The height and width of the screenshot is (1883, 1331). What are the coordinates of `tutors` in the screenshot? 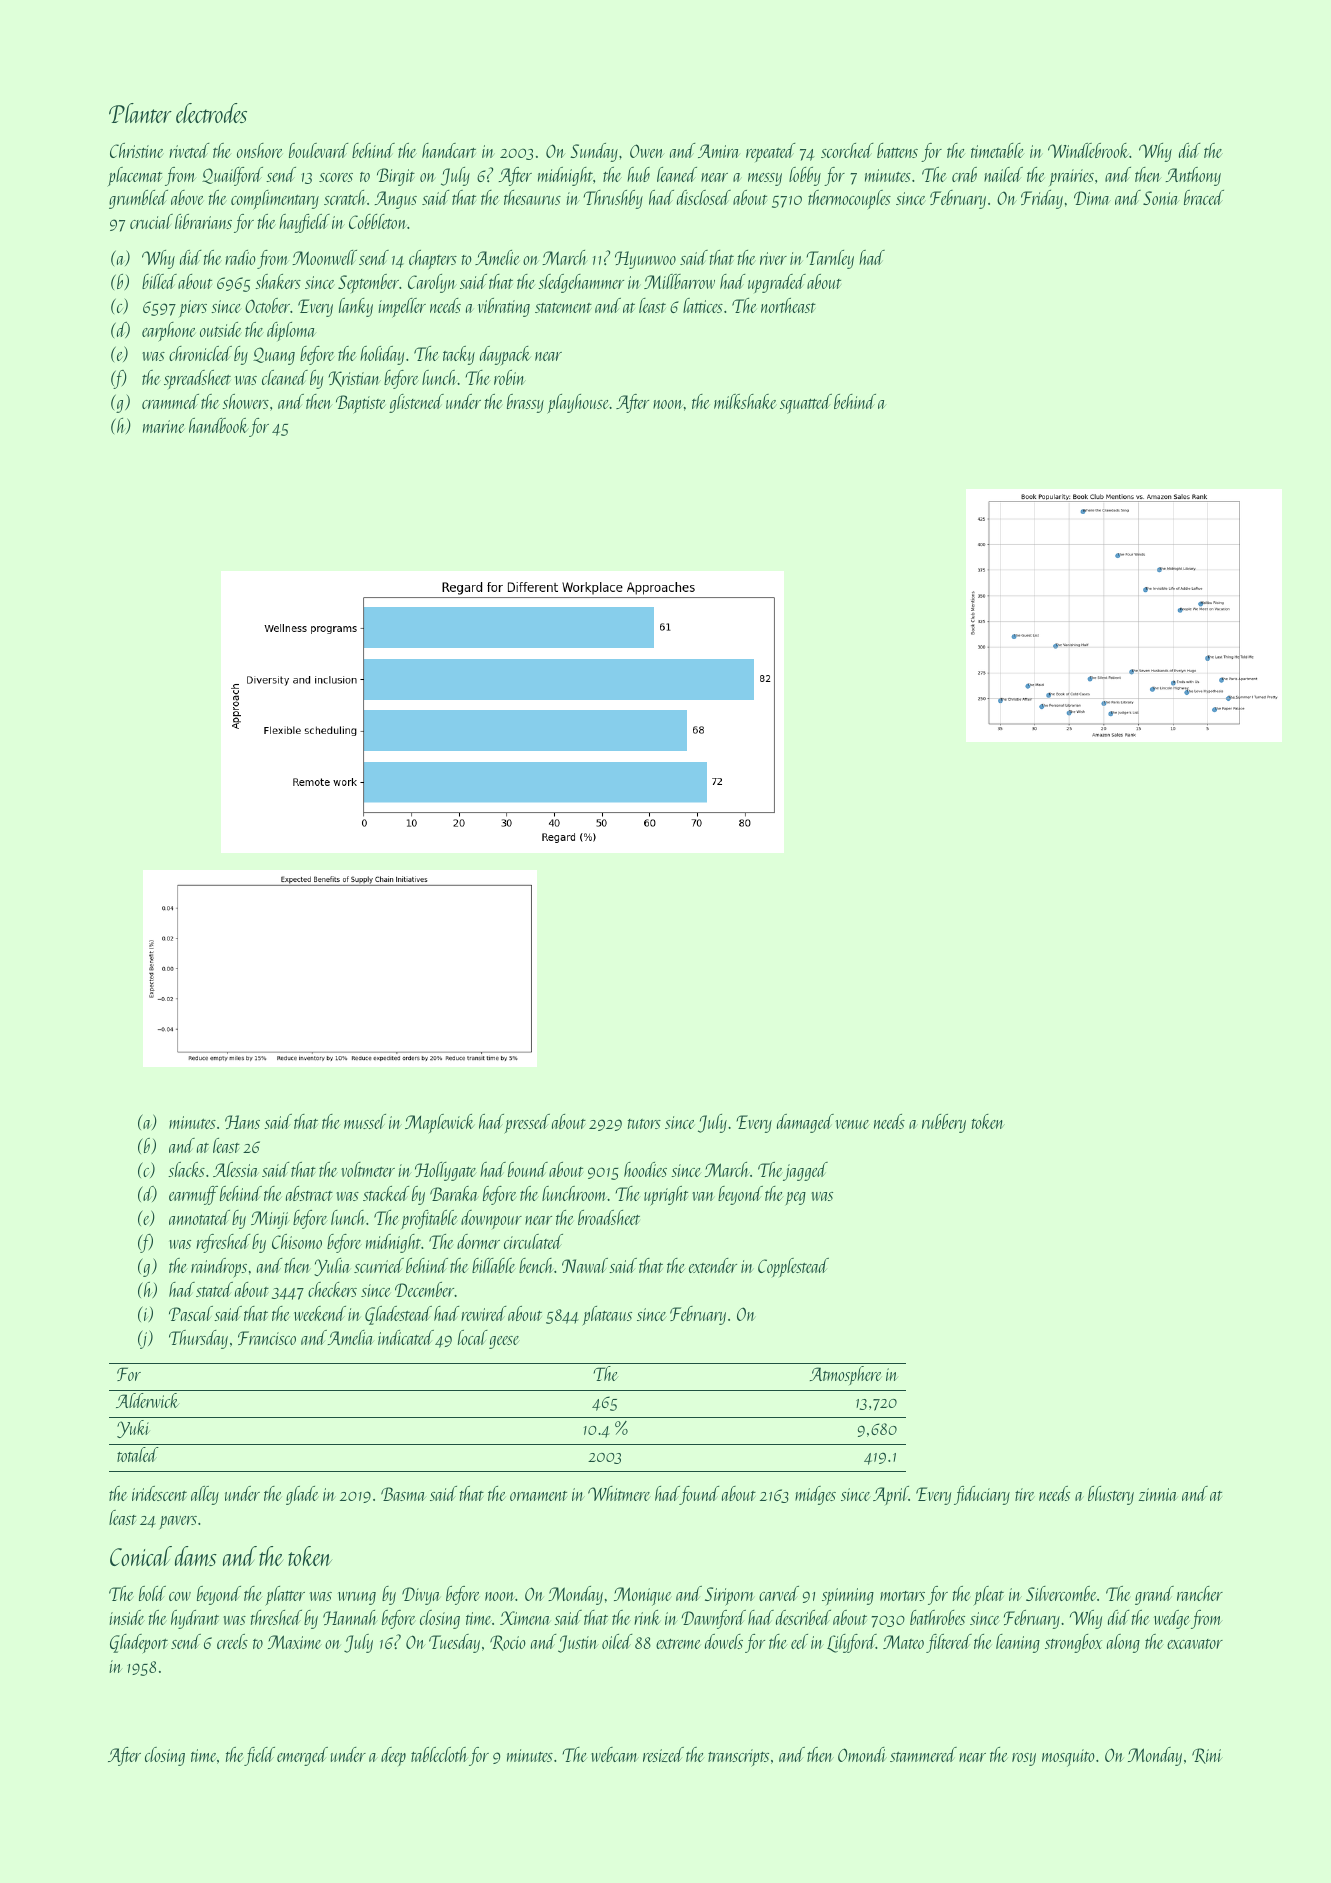 It's located at (644, 1124).
